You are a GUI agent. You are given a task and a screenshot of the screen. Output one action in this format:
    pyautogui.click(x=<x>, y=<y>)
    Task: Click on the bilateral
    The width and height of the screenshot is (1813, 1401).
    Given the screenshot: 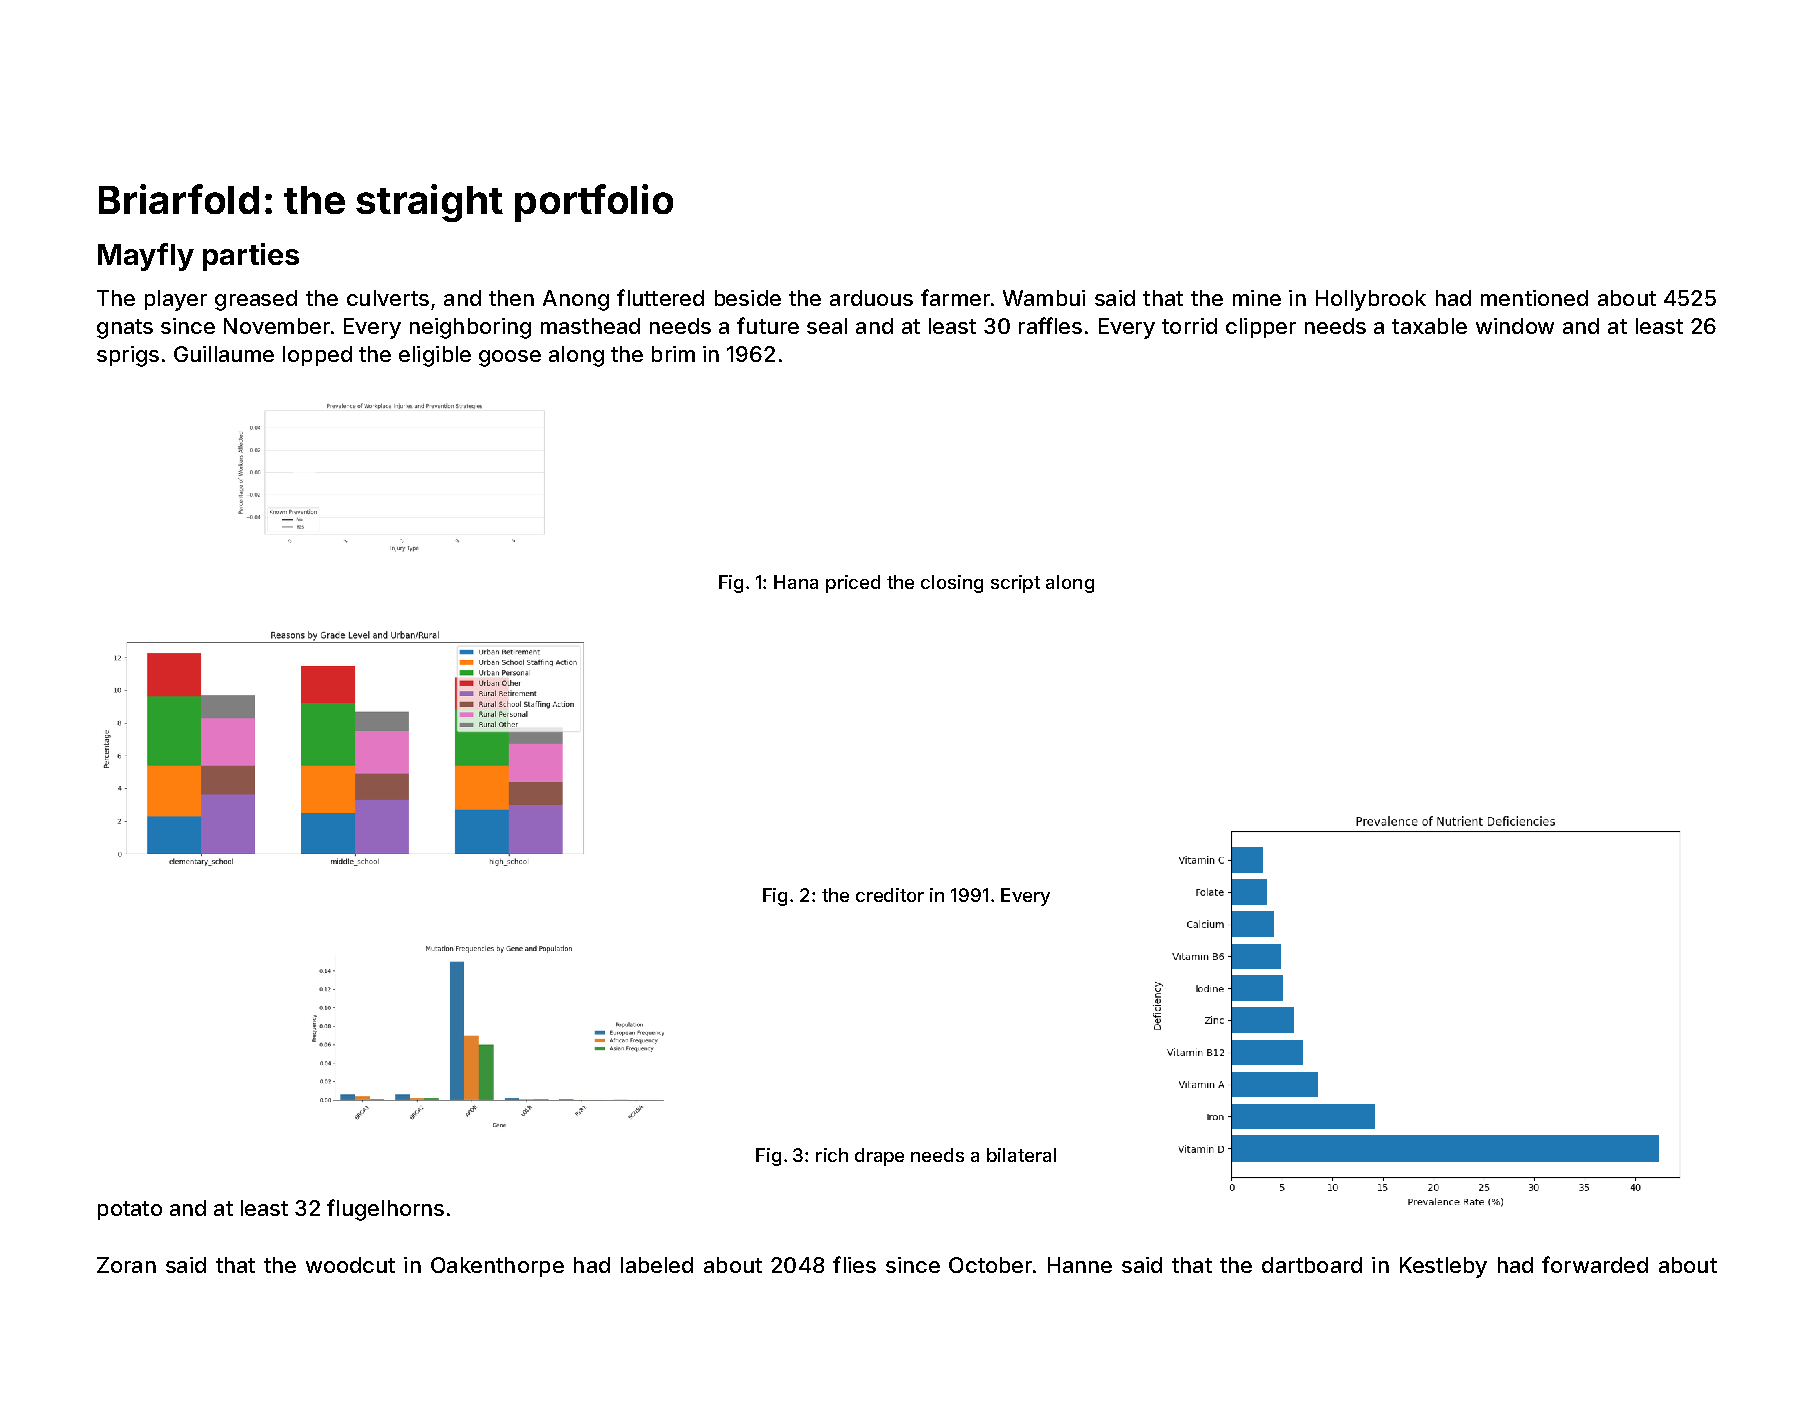 What is the action you would take?
    pyautogui.click(x=1021, y=1155)
